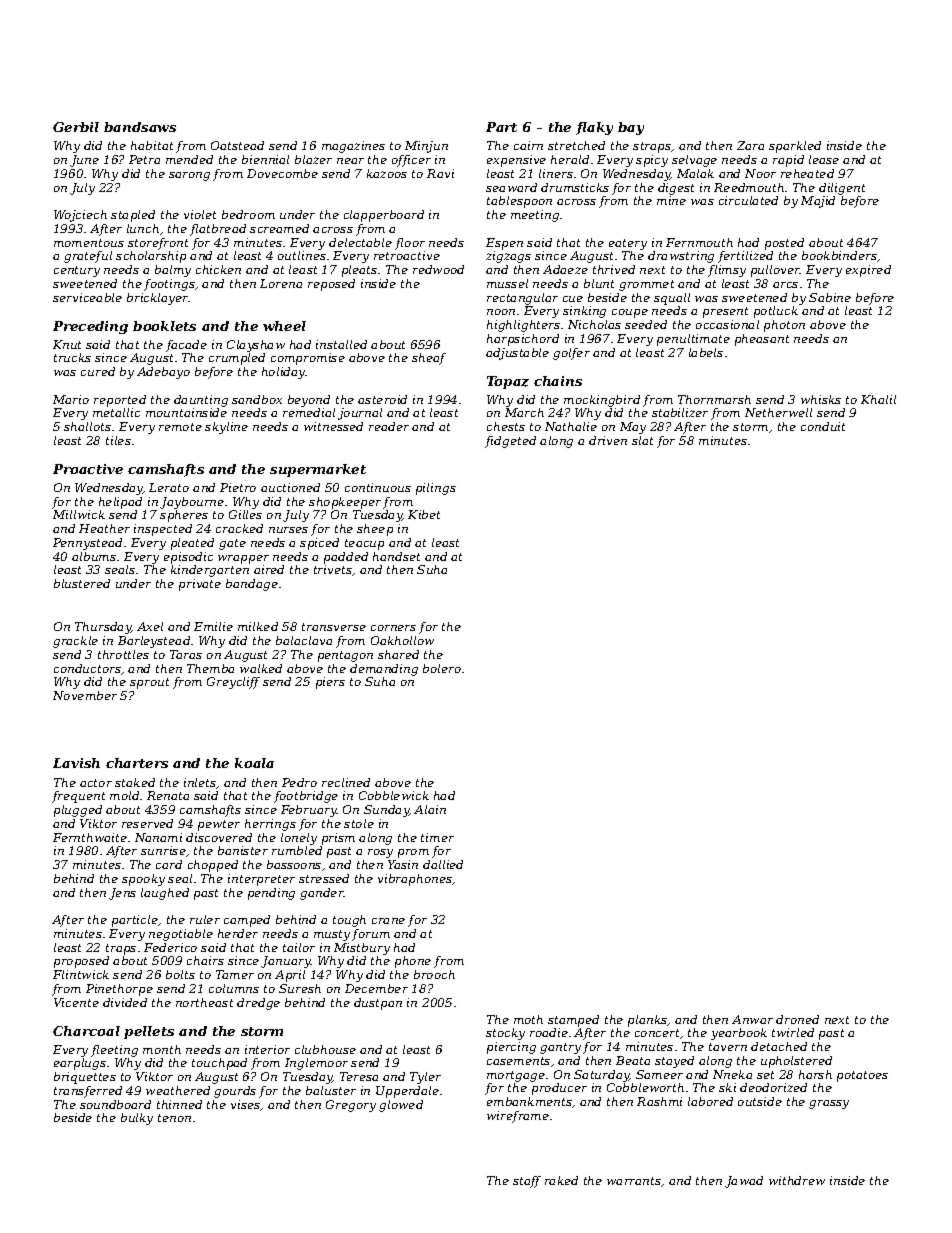 The height and width of the screenshot is (1233, 952). I want to click on gourds, so click(235, 1092).
